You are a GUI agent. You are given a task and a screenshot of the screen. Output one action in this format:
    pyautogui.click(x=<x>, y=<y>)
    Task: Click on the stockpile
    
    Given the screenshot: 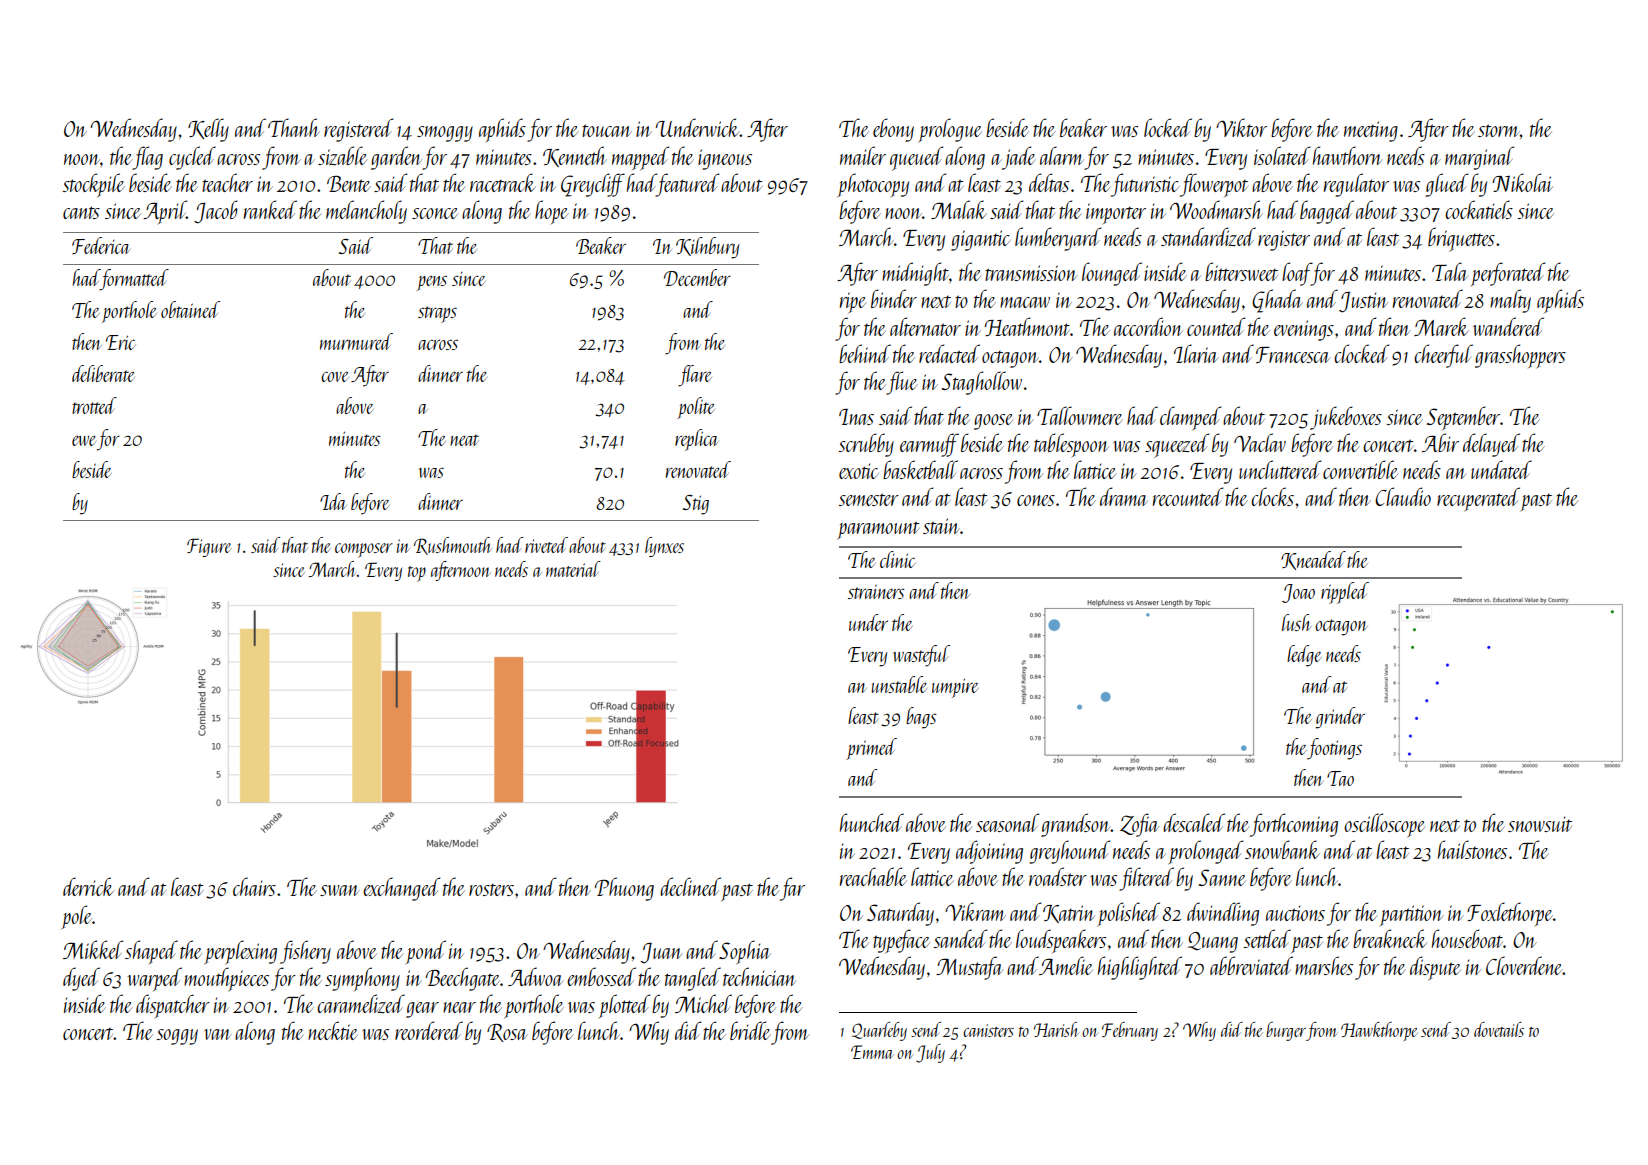 What is the action you would take?
    pyautogui.click(x=94, y=185)
